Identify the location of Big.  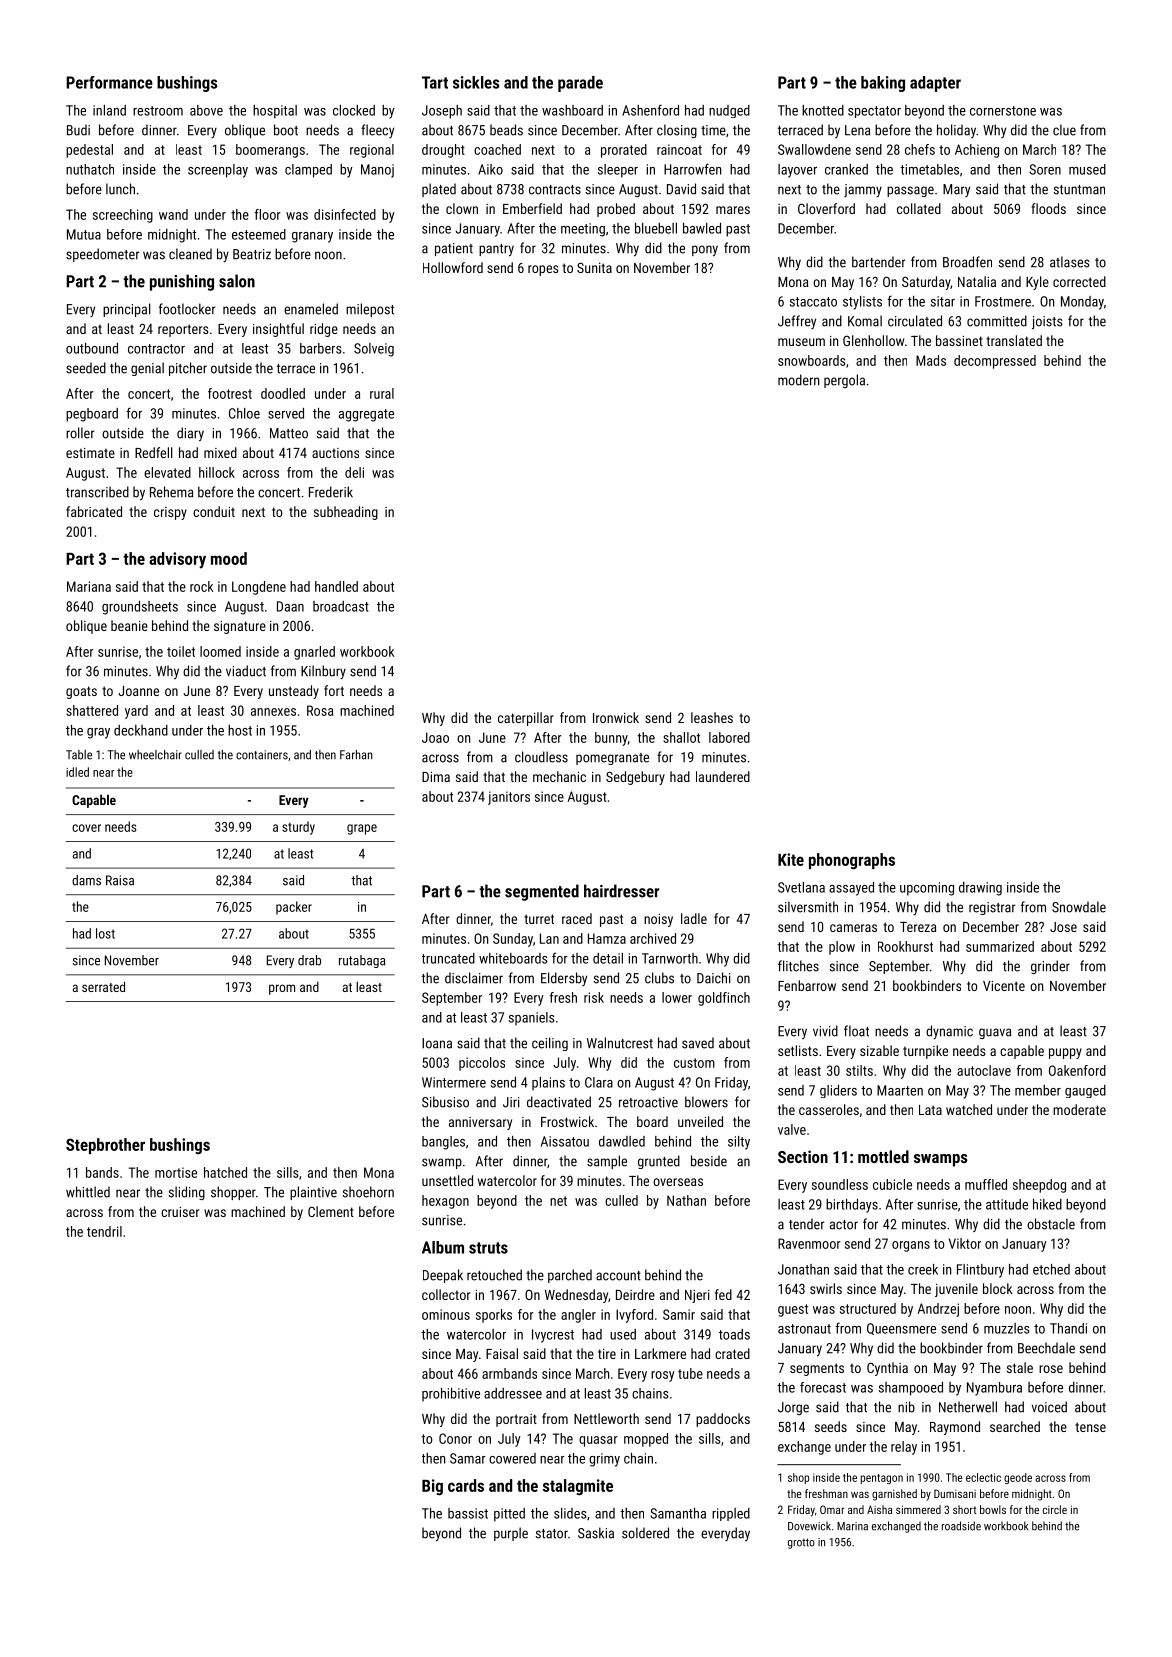
(432, 1487).
